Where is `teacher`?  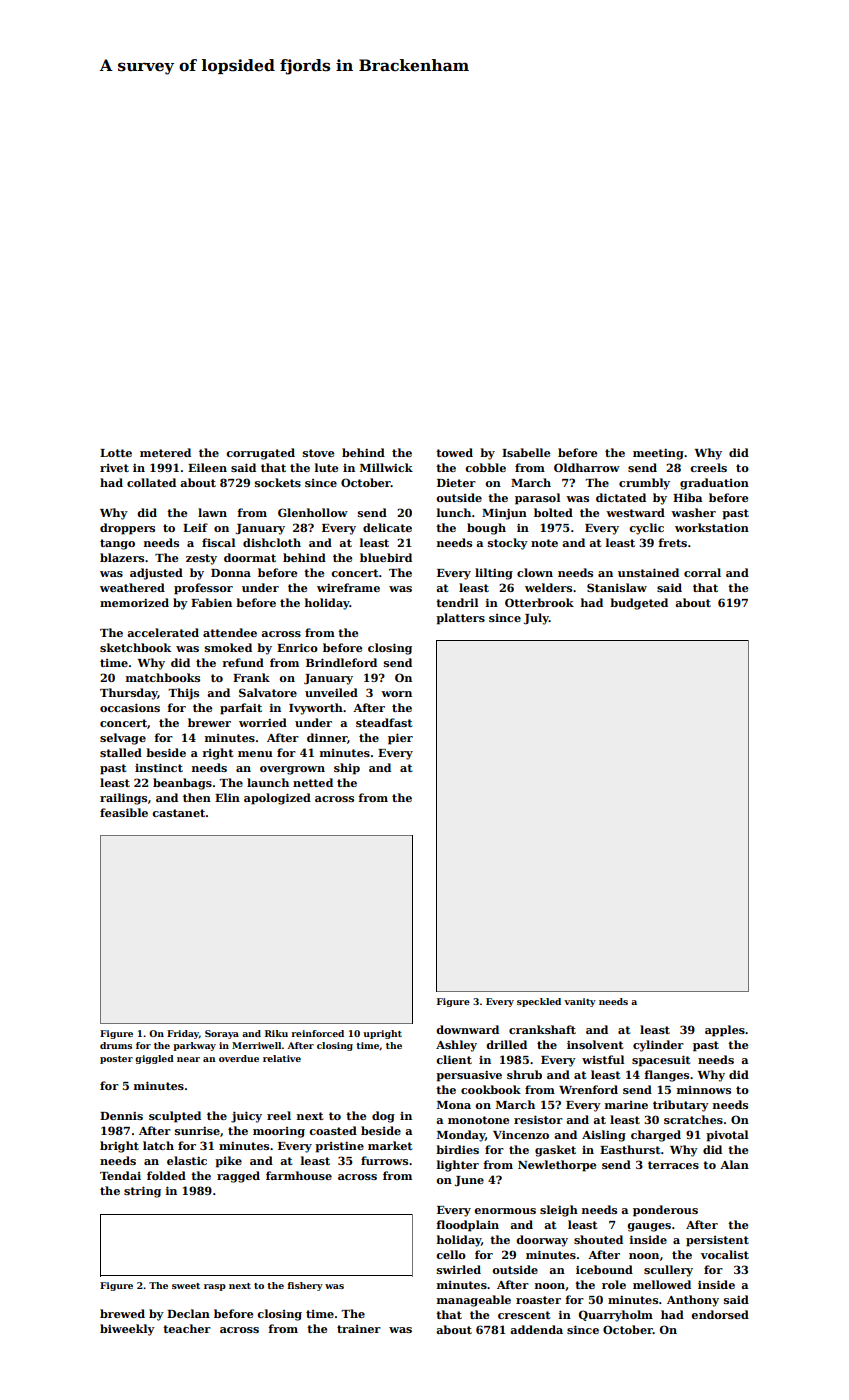
teacher is located at coordinates (187, 1328).
